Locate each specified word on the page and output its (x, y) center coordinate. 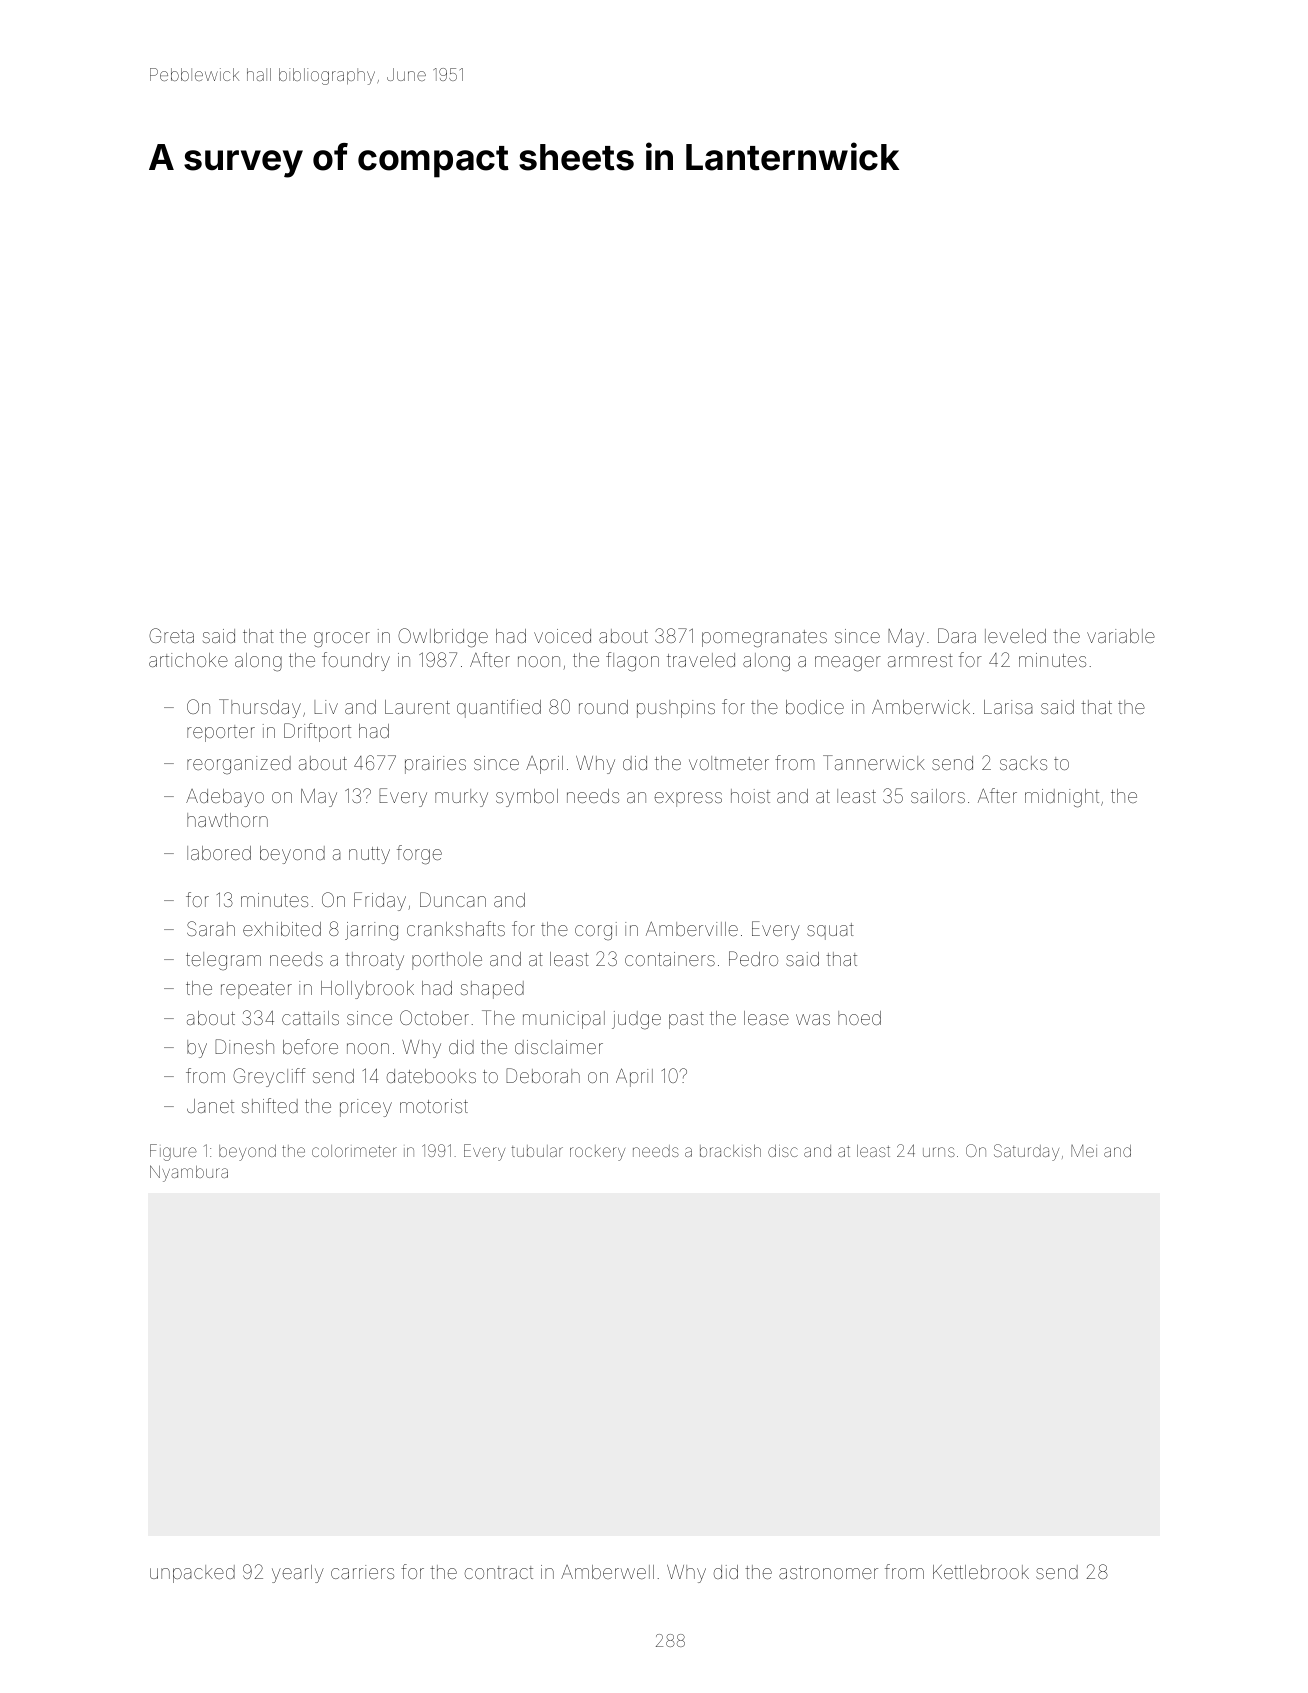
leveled (1015, 636)
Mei (1084, 1151)
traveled (701, 660)
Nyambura (189, 1173)
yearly (298, 1574)
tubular (537, 1151)
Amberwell (607, 1572)
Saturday (1026, 1152)
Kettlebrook (981, 1572)
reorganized (239, 765)
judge (636, 1020)
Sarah (211, 928)
